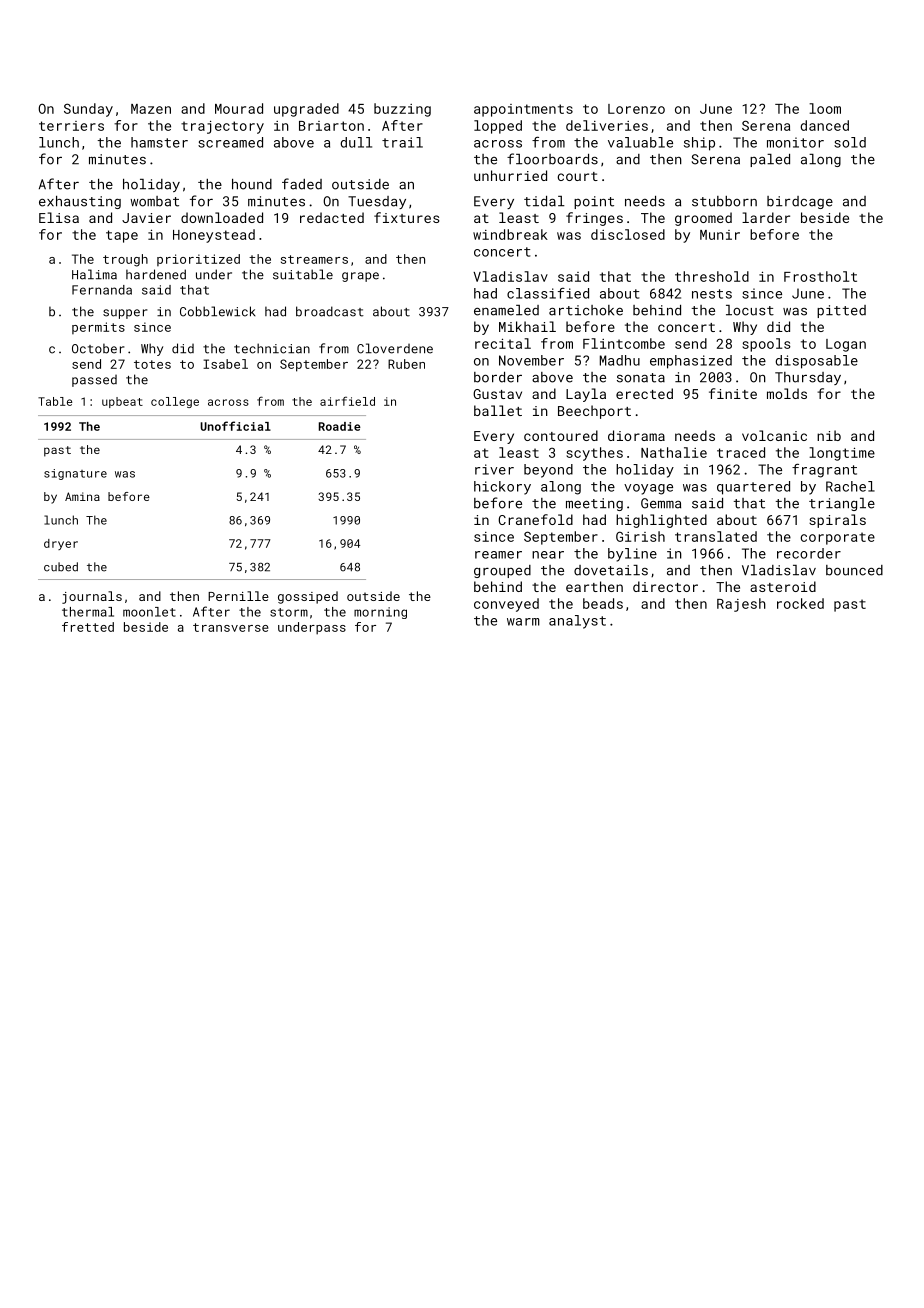  I want to click on Cranefold, so click(535, 519).
